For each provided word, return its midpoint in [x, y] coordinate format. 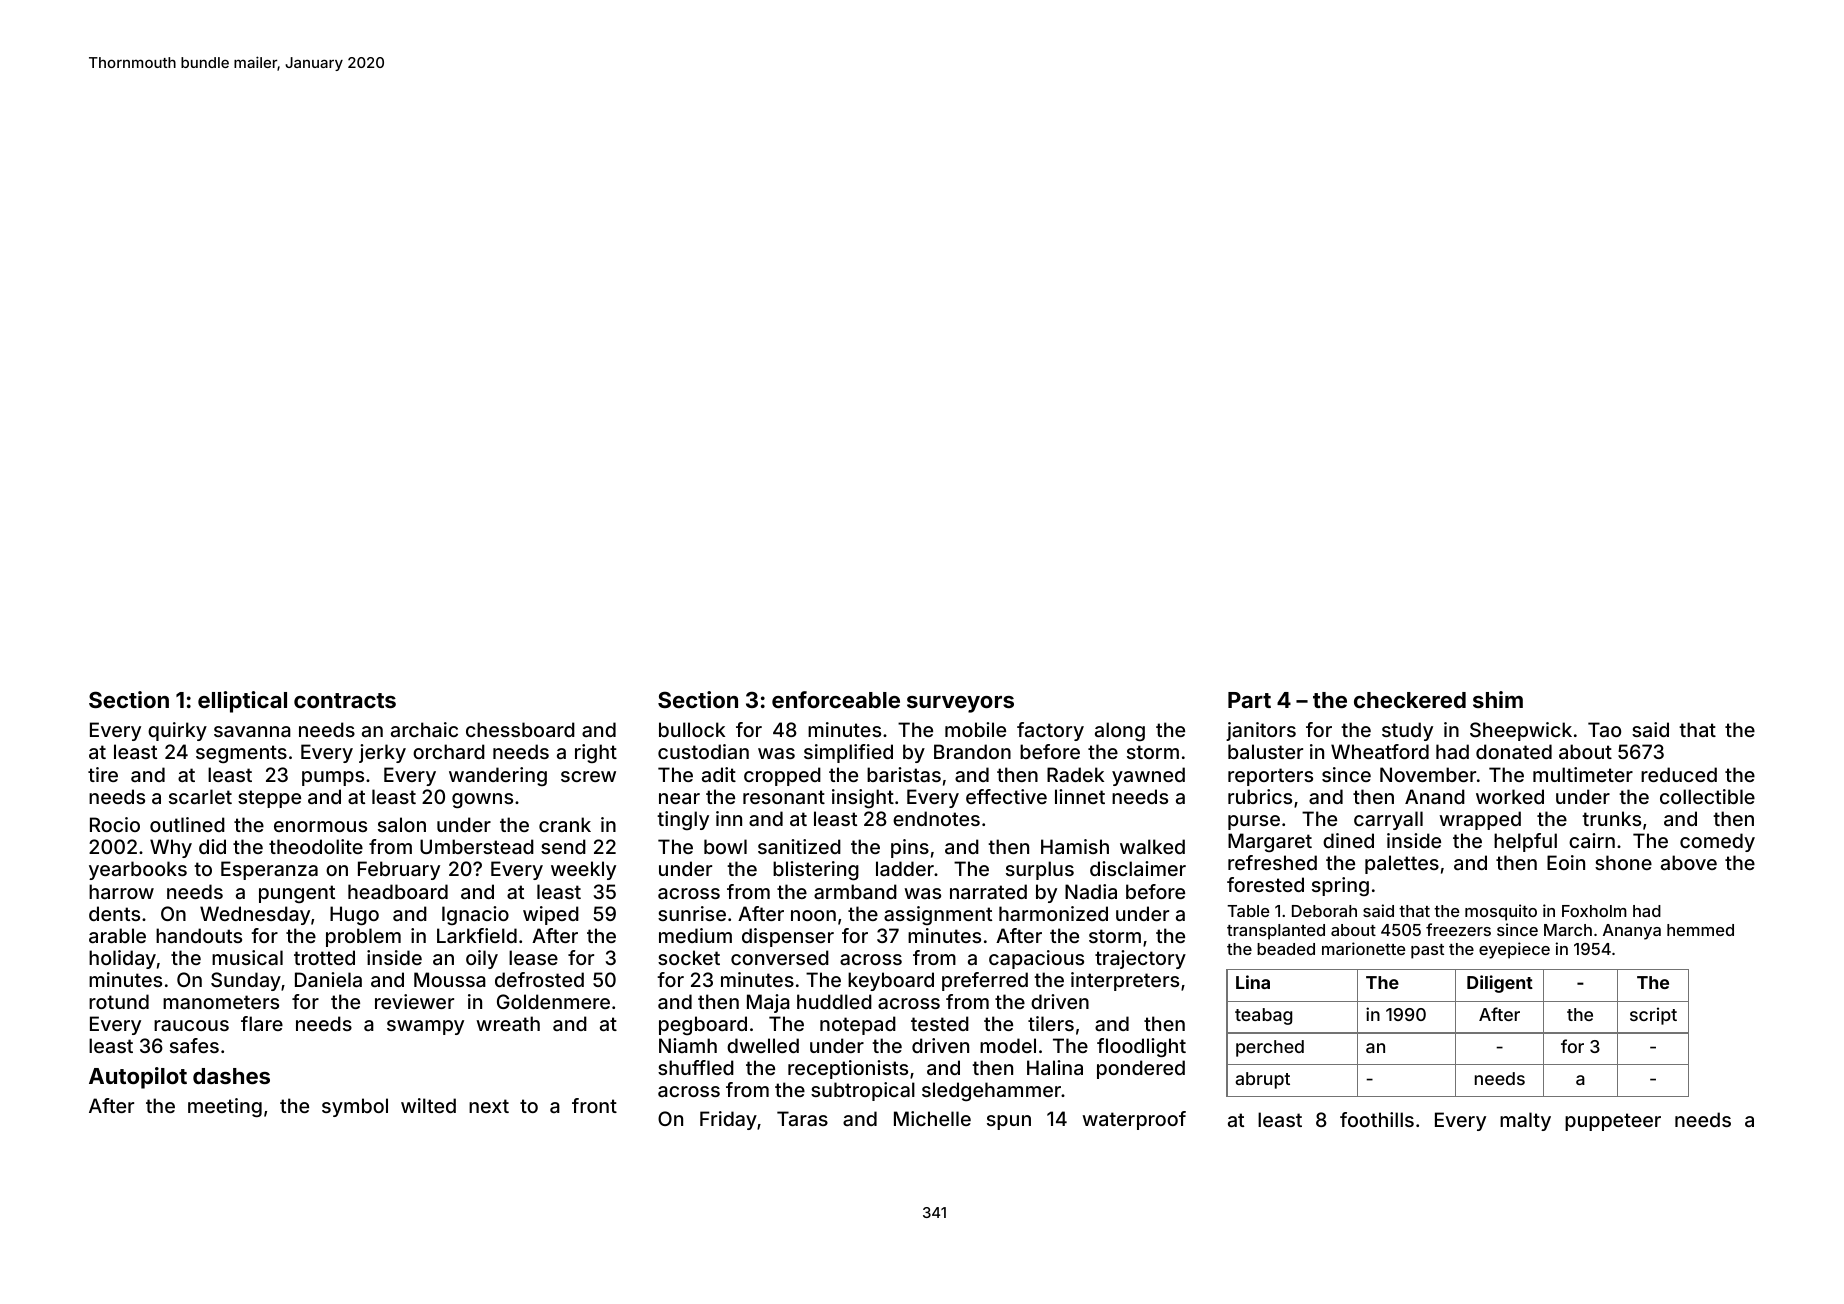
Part [1249, 700]
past [1427, 951]
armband [855, 891]
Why [171, 848]
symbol [355, 1107]
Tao [1604, 729]
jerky [382, 753]
